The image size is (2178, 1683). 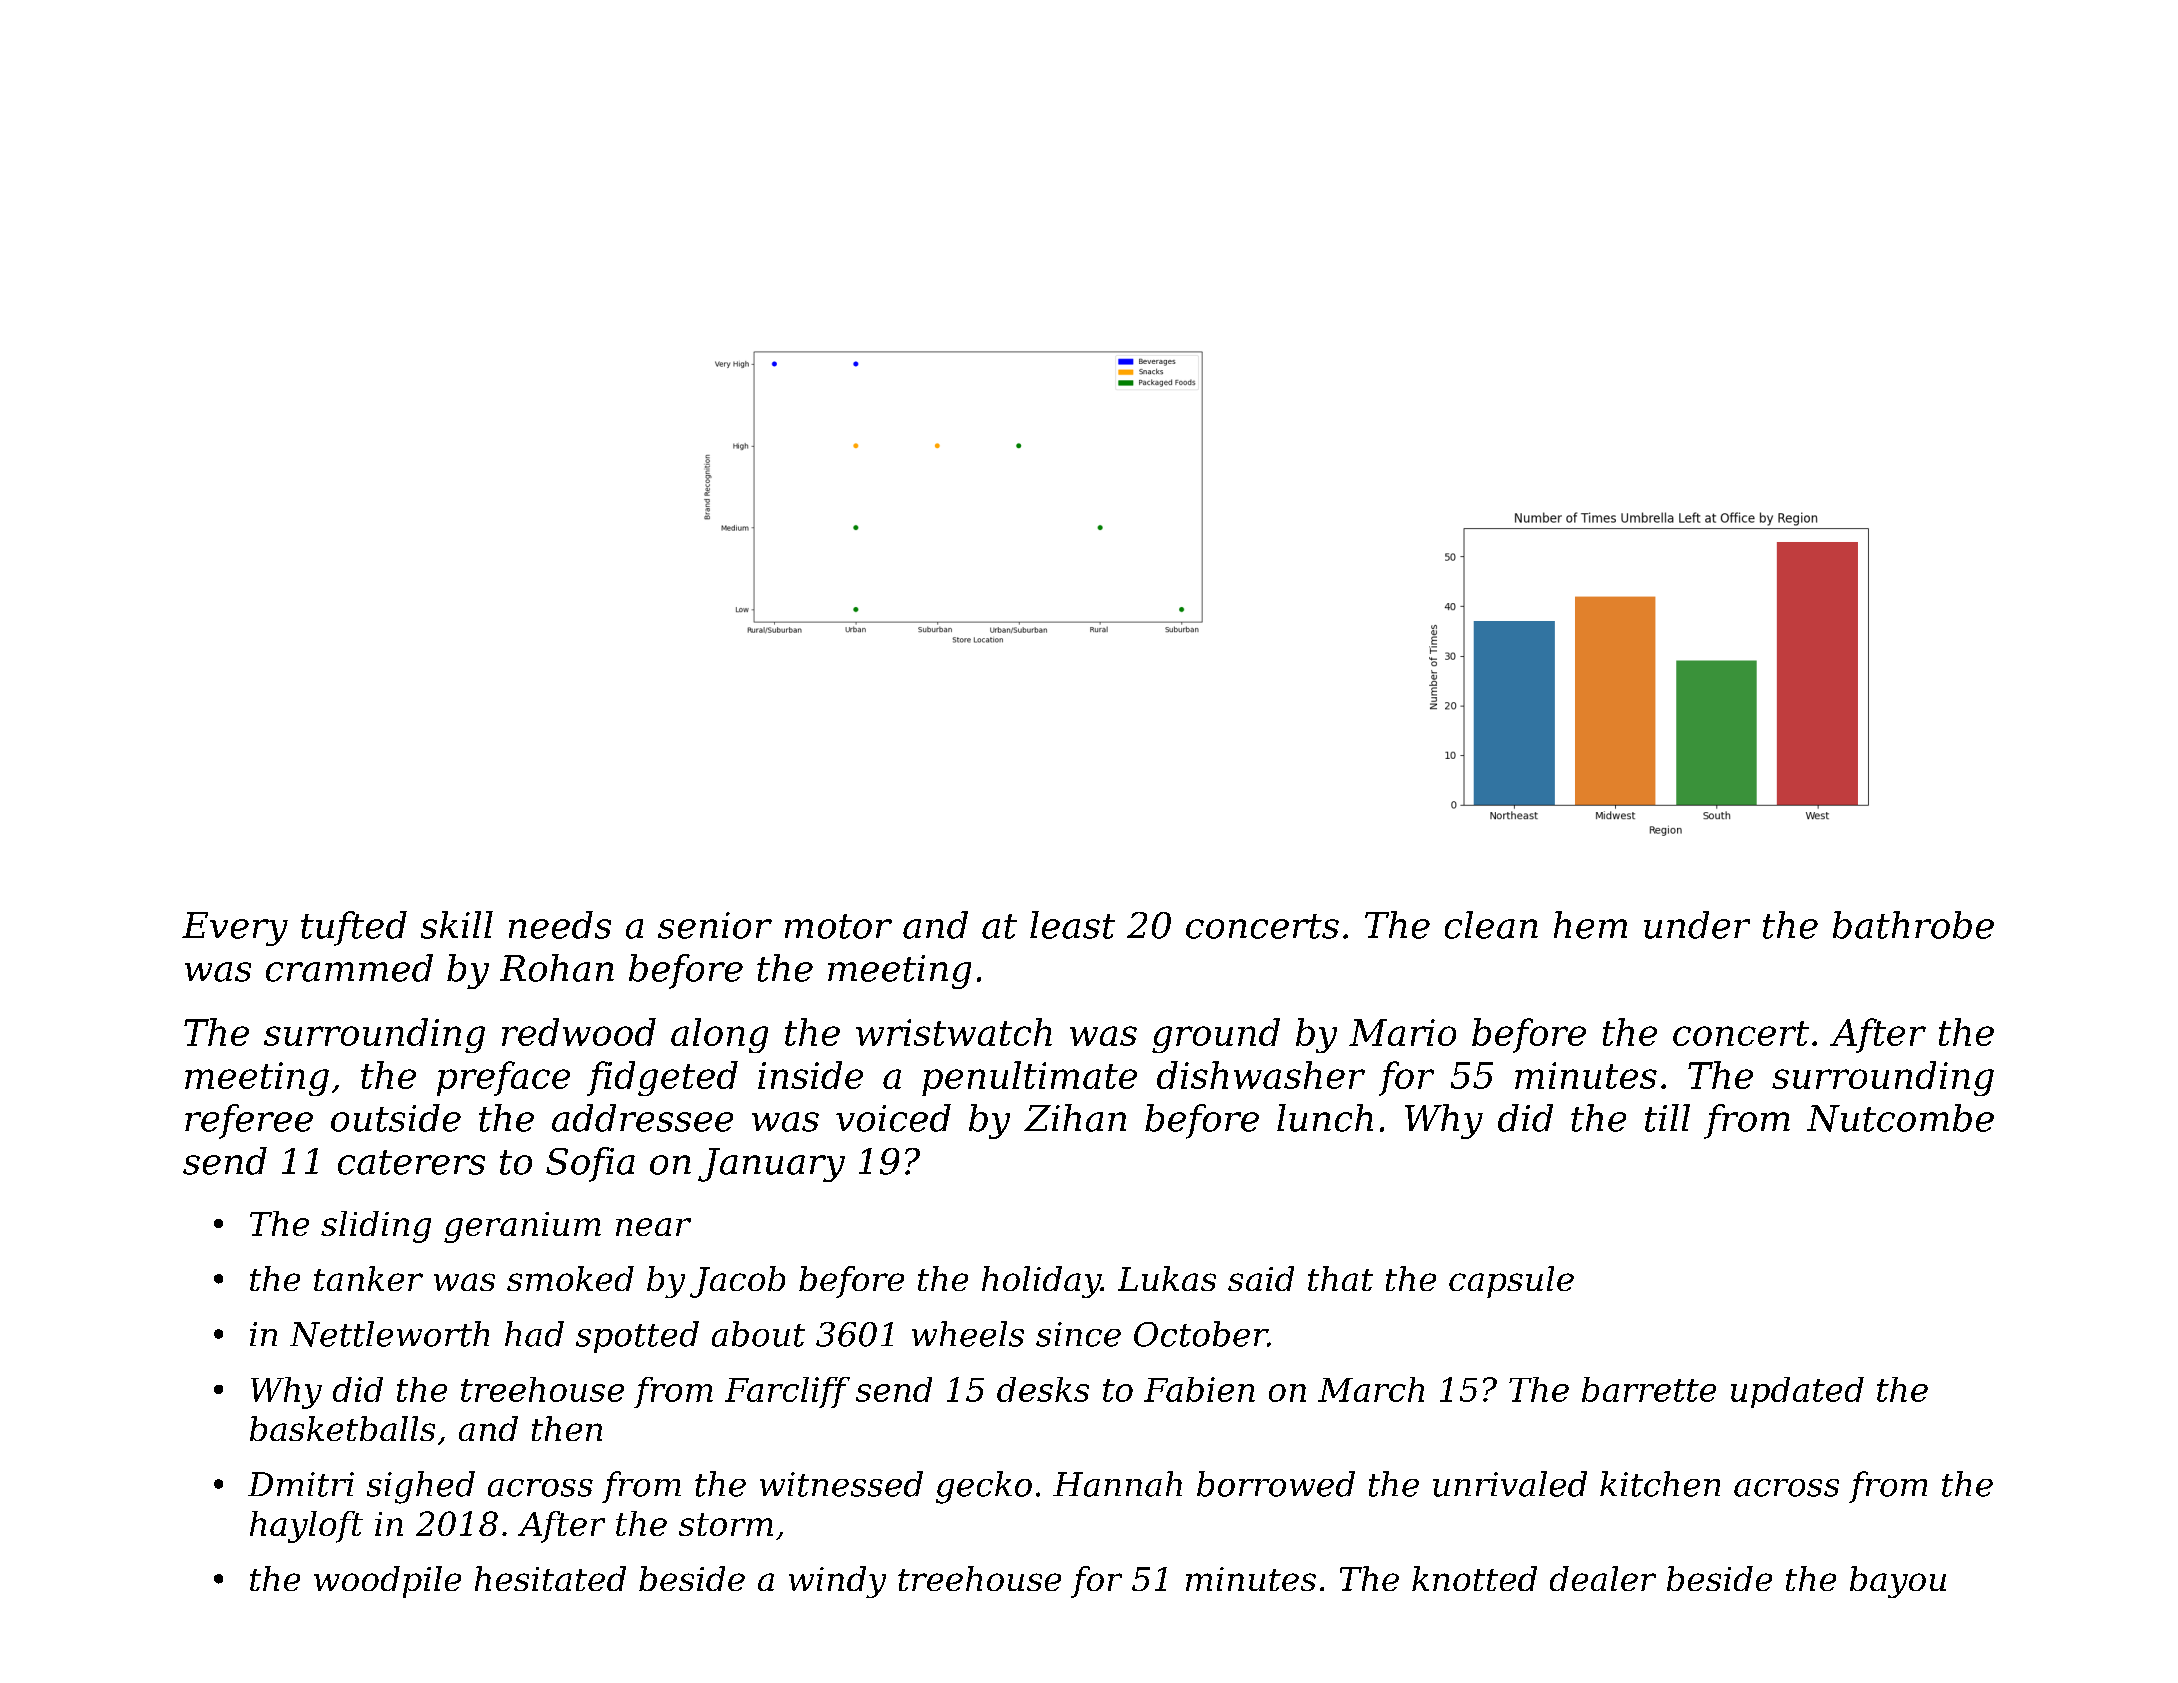 I want to click on outside, so click(x=396, y=1118).
